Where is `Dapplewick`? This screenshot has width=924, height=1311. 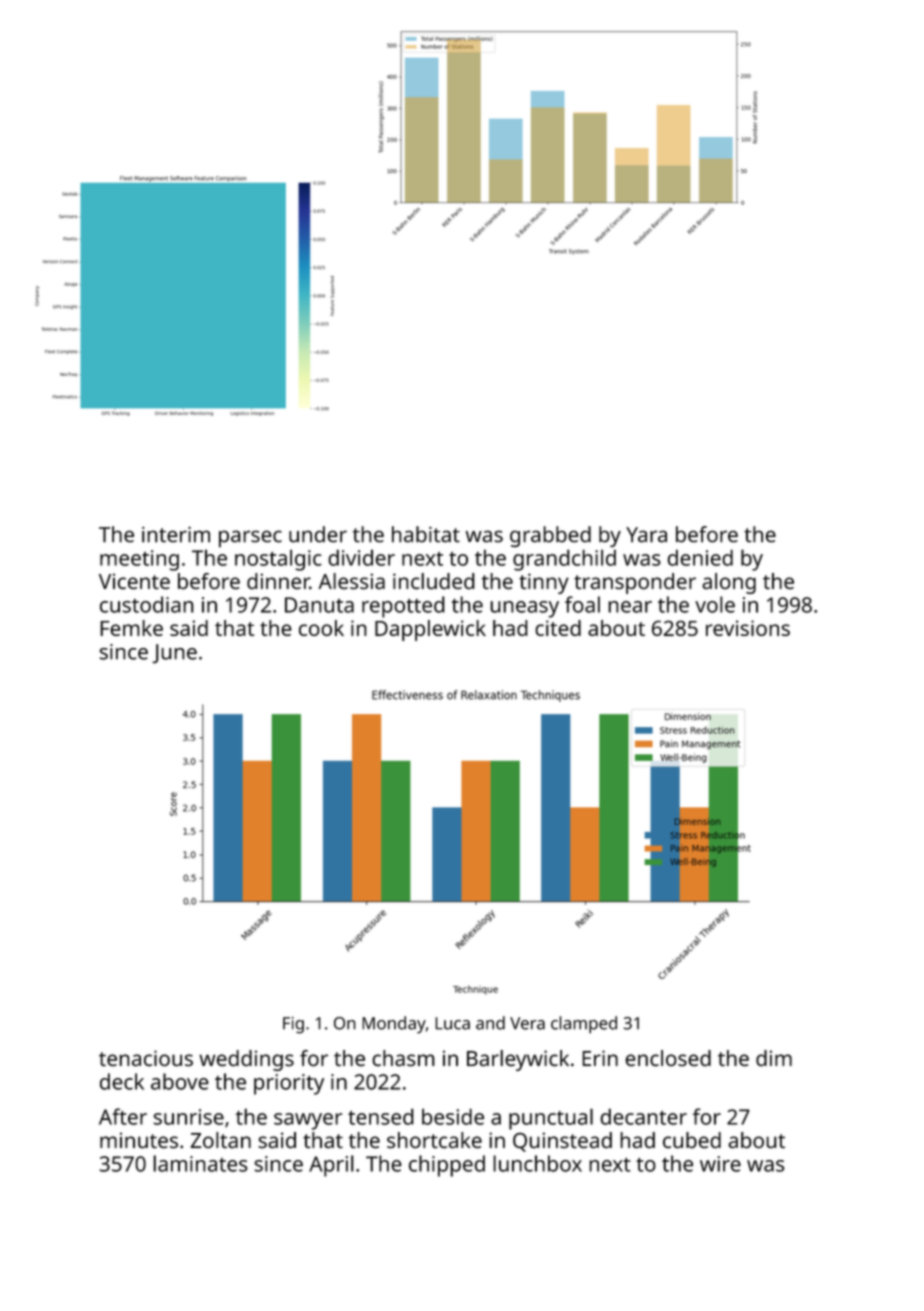 Dapplewick is located at coordinates (430, 630).
